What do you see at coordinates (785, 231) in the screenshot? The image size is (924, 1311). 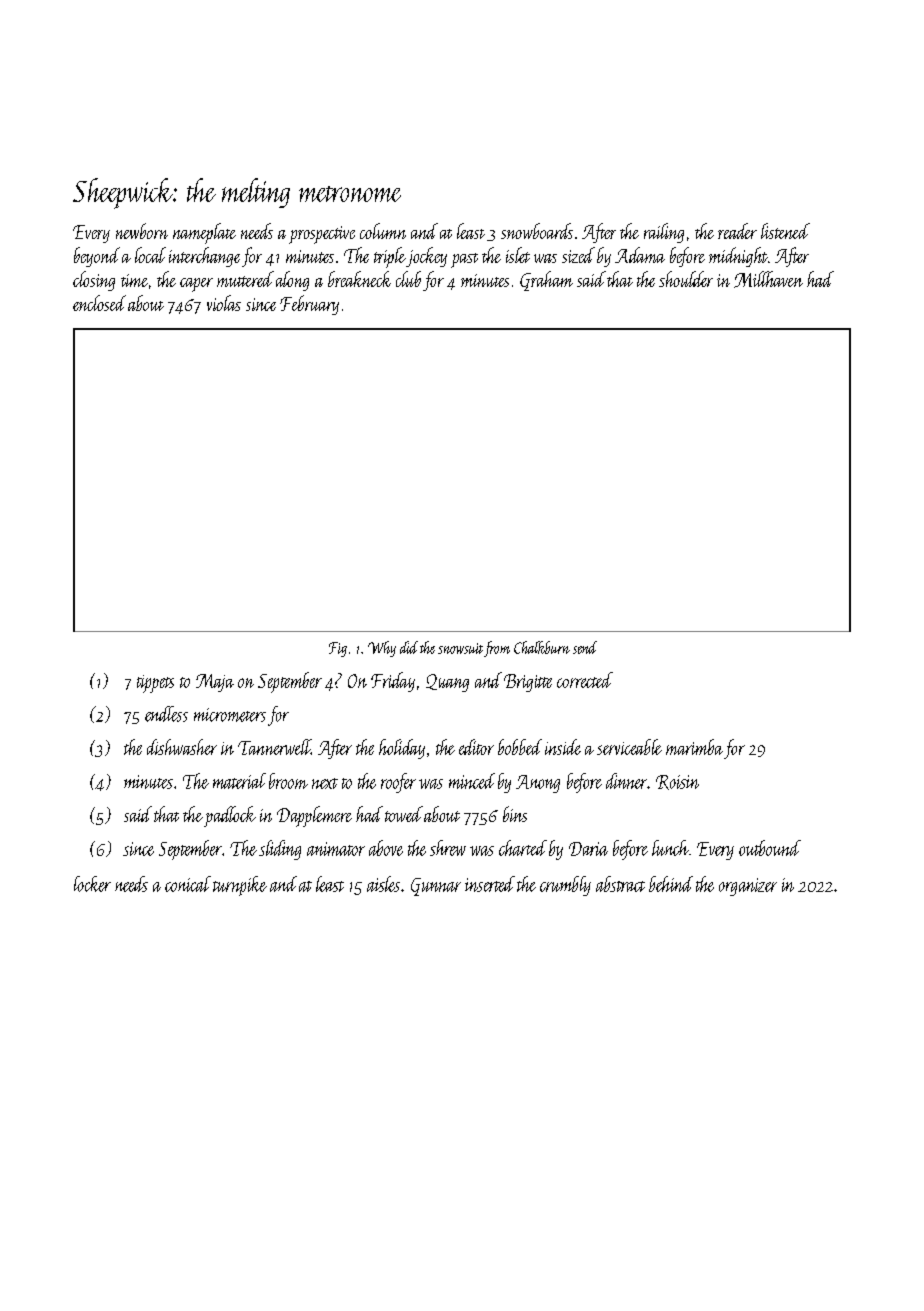 I see `listened` at bounding box center [785, 231].
